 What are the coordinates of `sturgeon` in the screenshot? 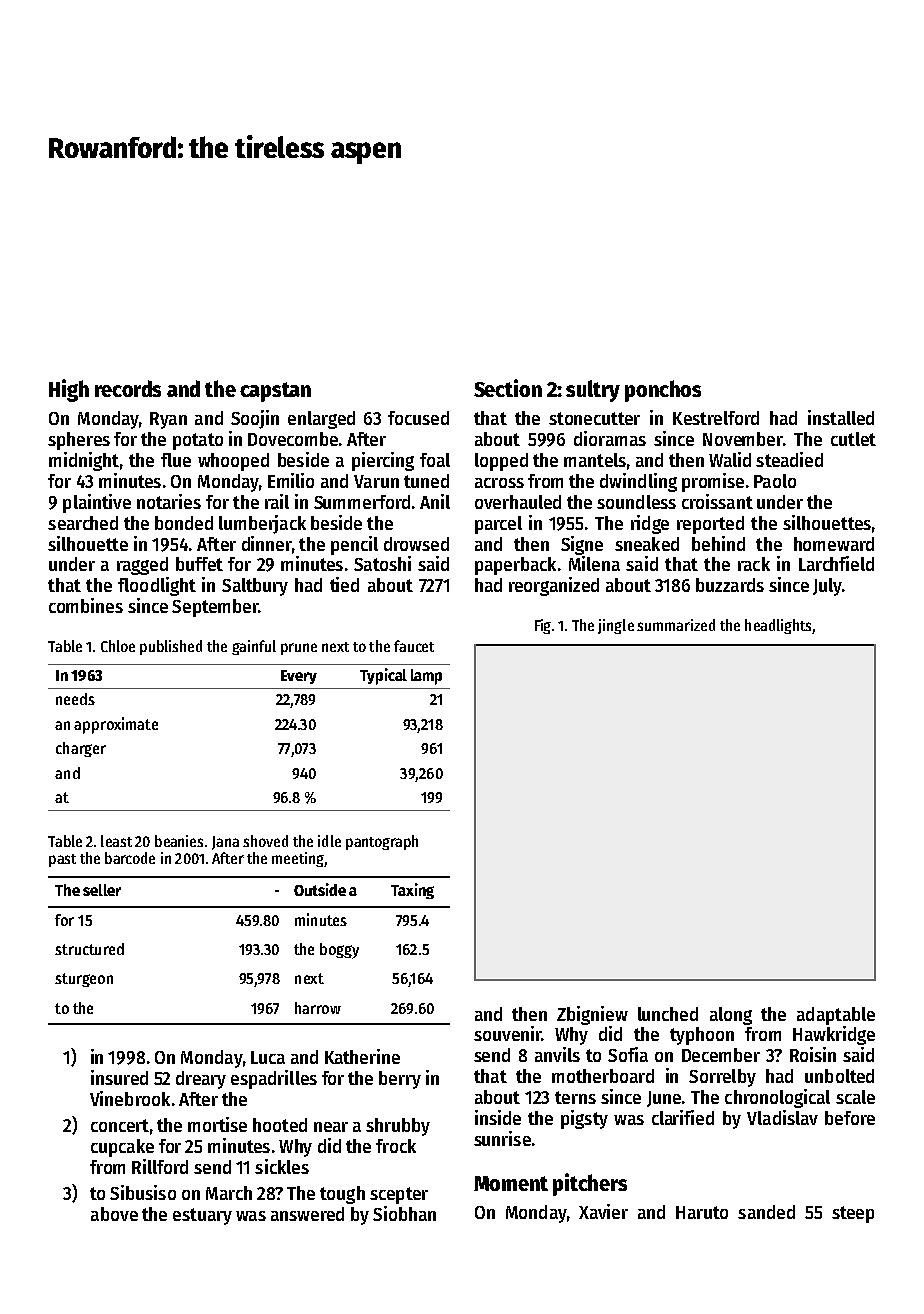 It's located at (84, 980).
